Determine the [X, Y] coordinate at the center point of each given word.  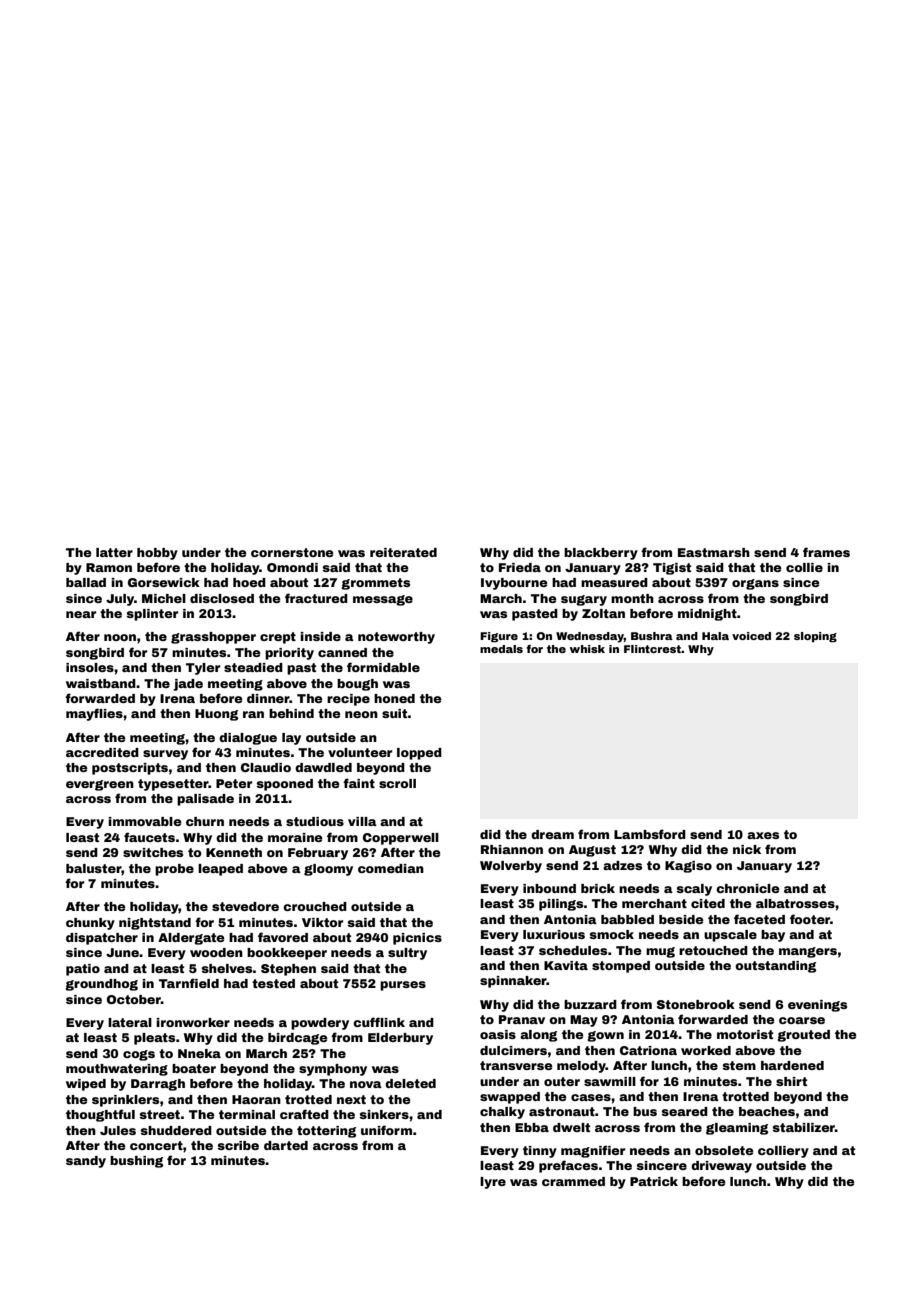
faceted [759, 919]
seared [685, 1111]
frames [826, 552]
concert [156, 1145]
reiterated [403, 552]
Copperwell [401, 839]
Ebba [532, 1127]
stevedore [245, 906]
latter [114, 552]
